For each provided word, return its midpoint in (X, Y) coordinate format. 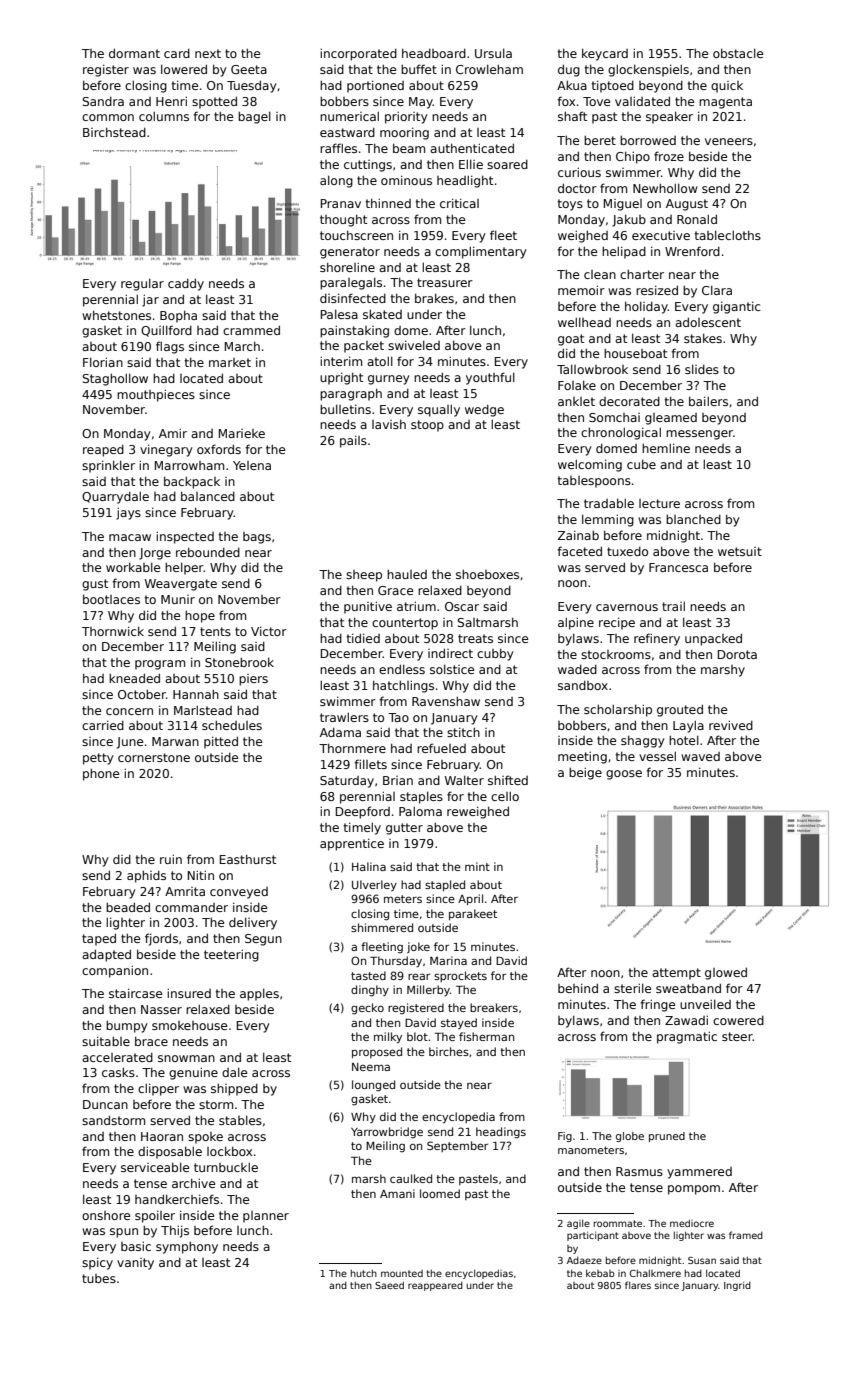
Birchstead (114, 132)
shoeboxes (487, 574)
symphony (187, 1247)
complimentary (481, 252)
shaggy (643, 741)
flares (638, 1285)
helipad (624, 252)
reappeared (435, 1286)
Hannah (196, 694)
